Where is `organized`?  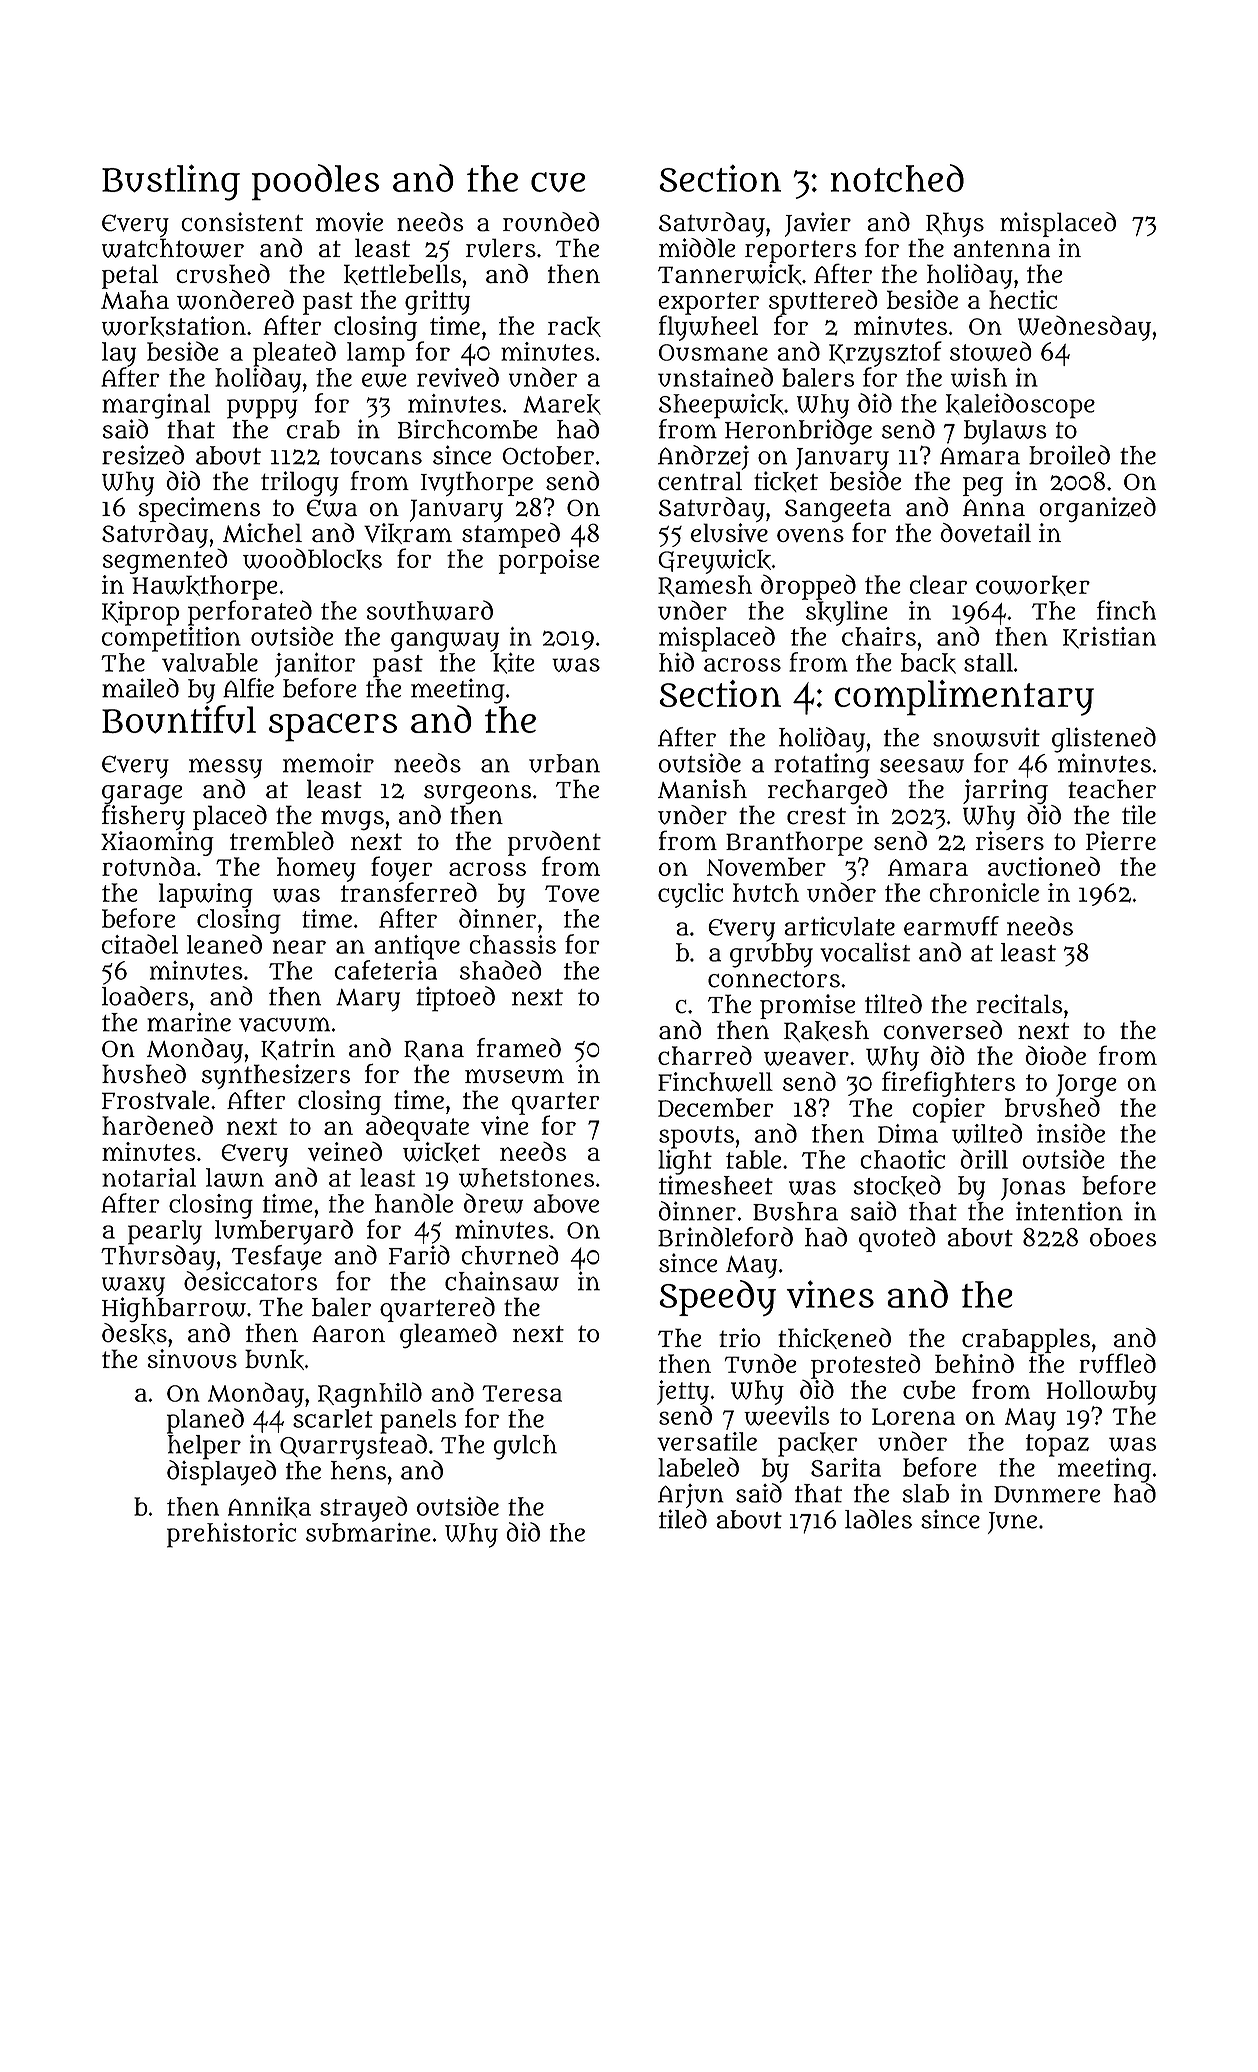
organized is located at coordinates (1097, 509).
